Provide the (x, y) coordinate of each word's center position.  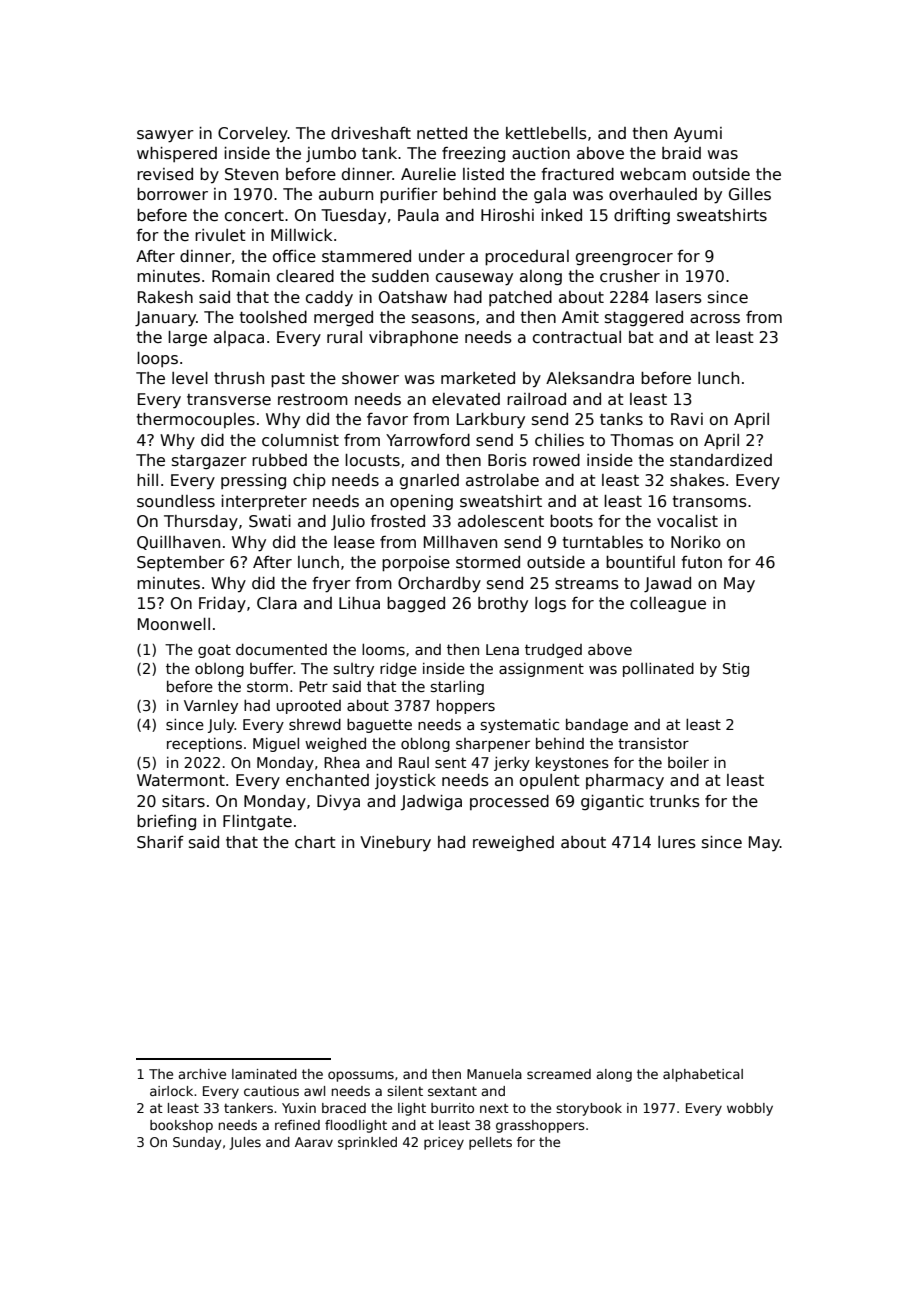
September (181, 563)
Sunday (197, 1143)
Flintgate (257, 822)
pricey (444, 1143)
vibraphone (413, 338)
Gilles (750, 194)
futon (701, 562)
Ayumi (698, 135)
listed (483, 174)
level (190, 378)
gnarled (429, 481)
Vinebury (395, 844)
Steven (251, 174)
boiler (688, 762)
